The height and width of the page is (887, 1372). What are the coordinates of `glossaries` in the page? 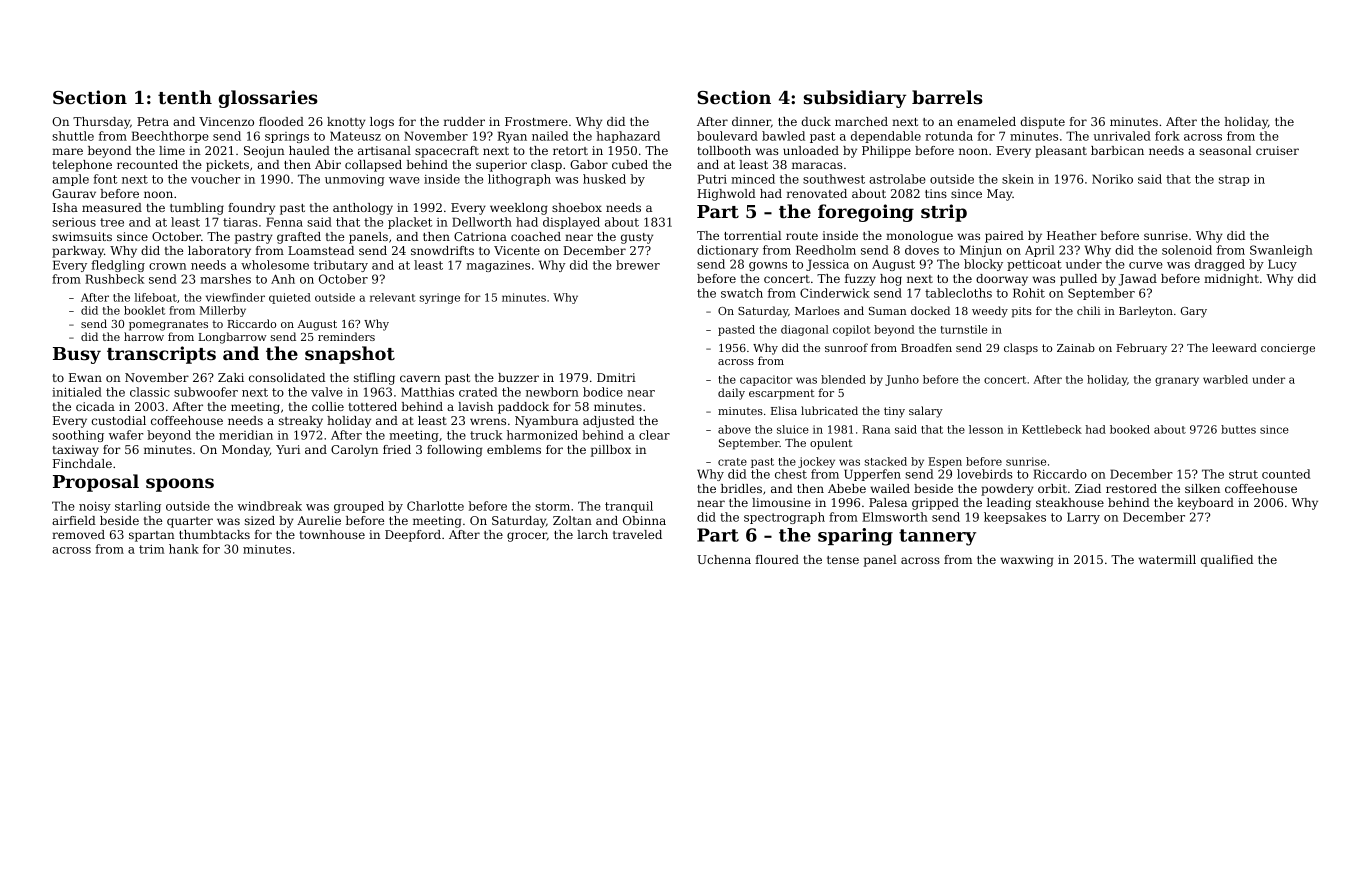 It's located at (268, 99).
